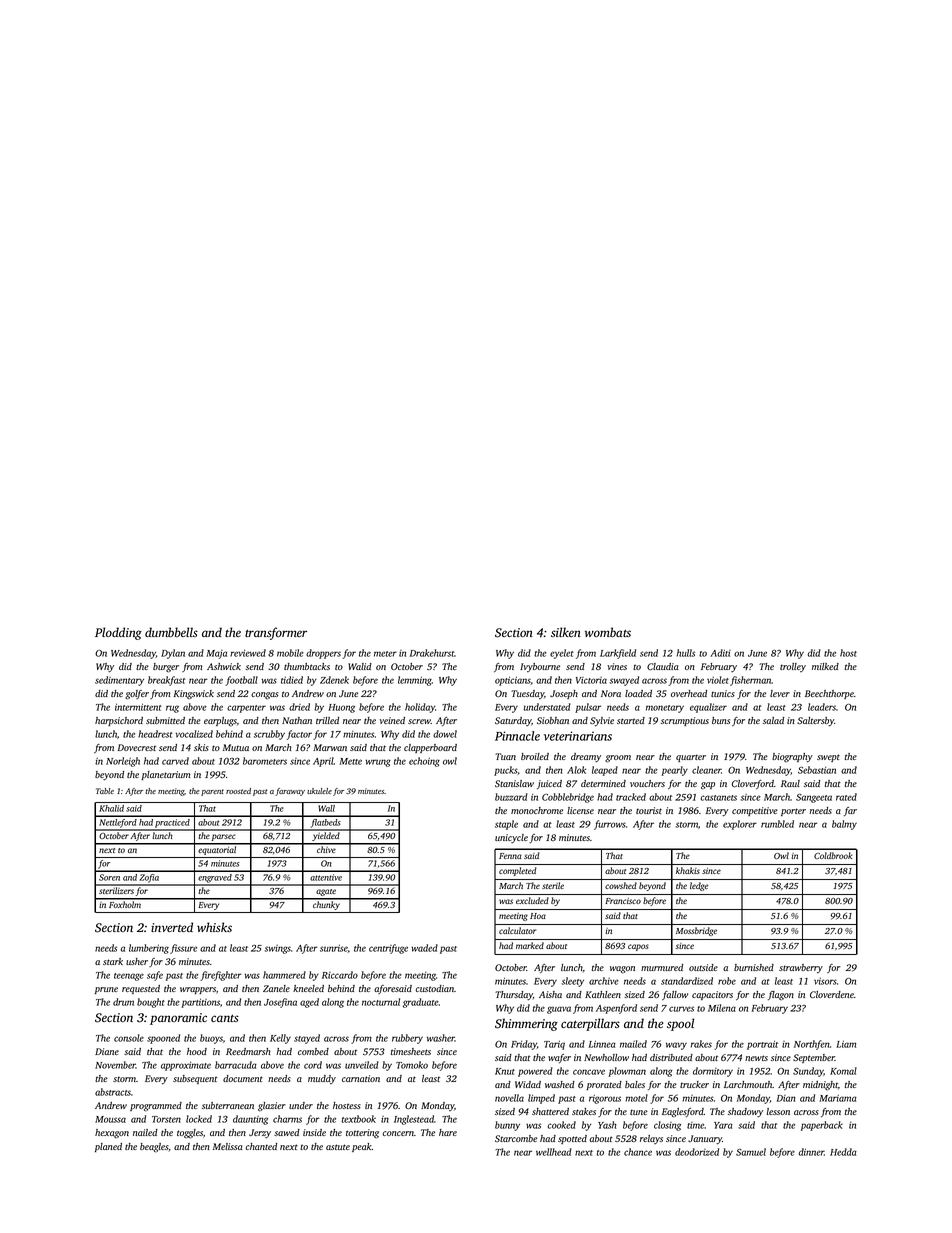  I want to click on transformer, so click(276, 633).
